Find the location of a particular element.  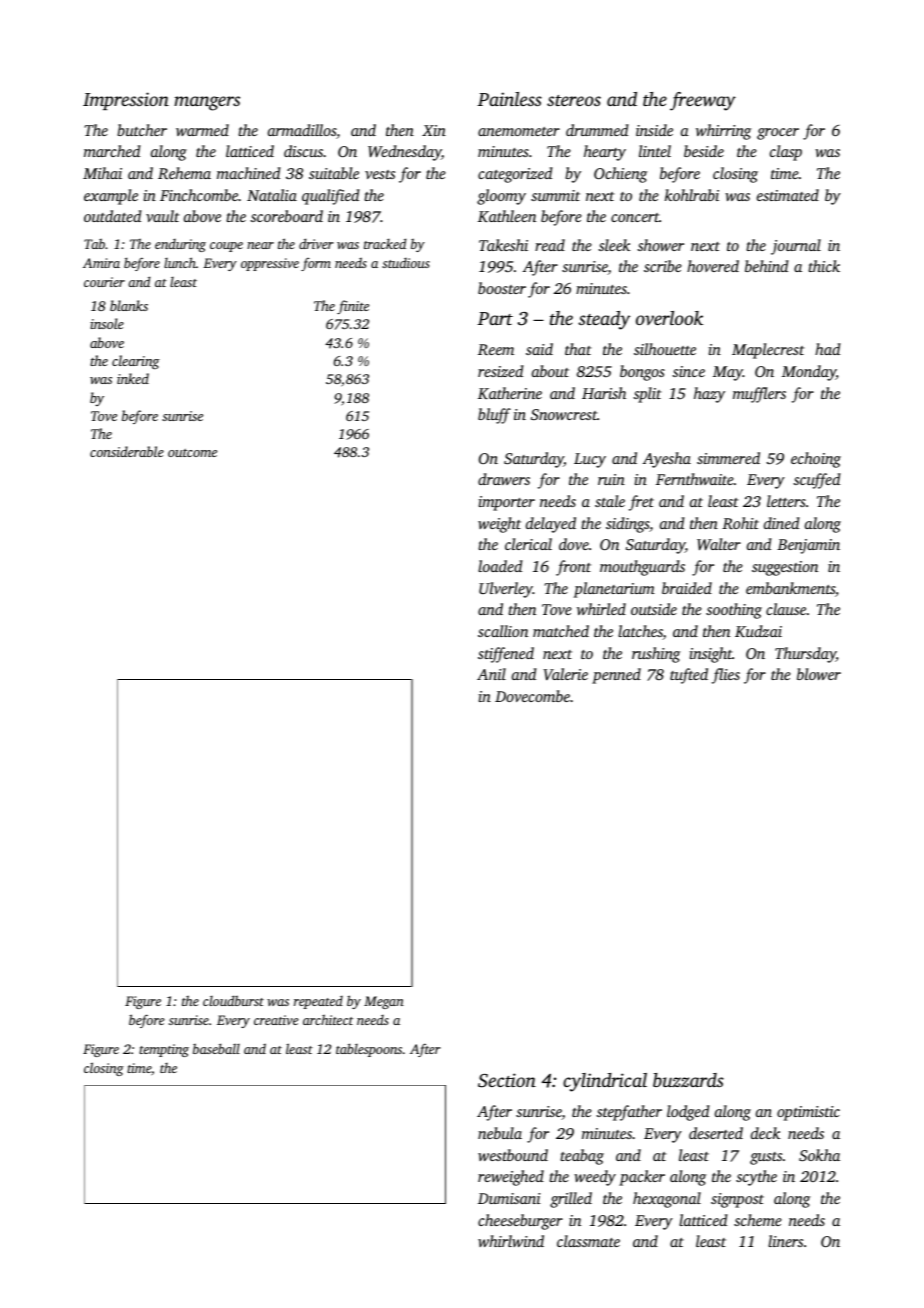

Ayesha is located at coordinates (667, 460).
